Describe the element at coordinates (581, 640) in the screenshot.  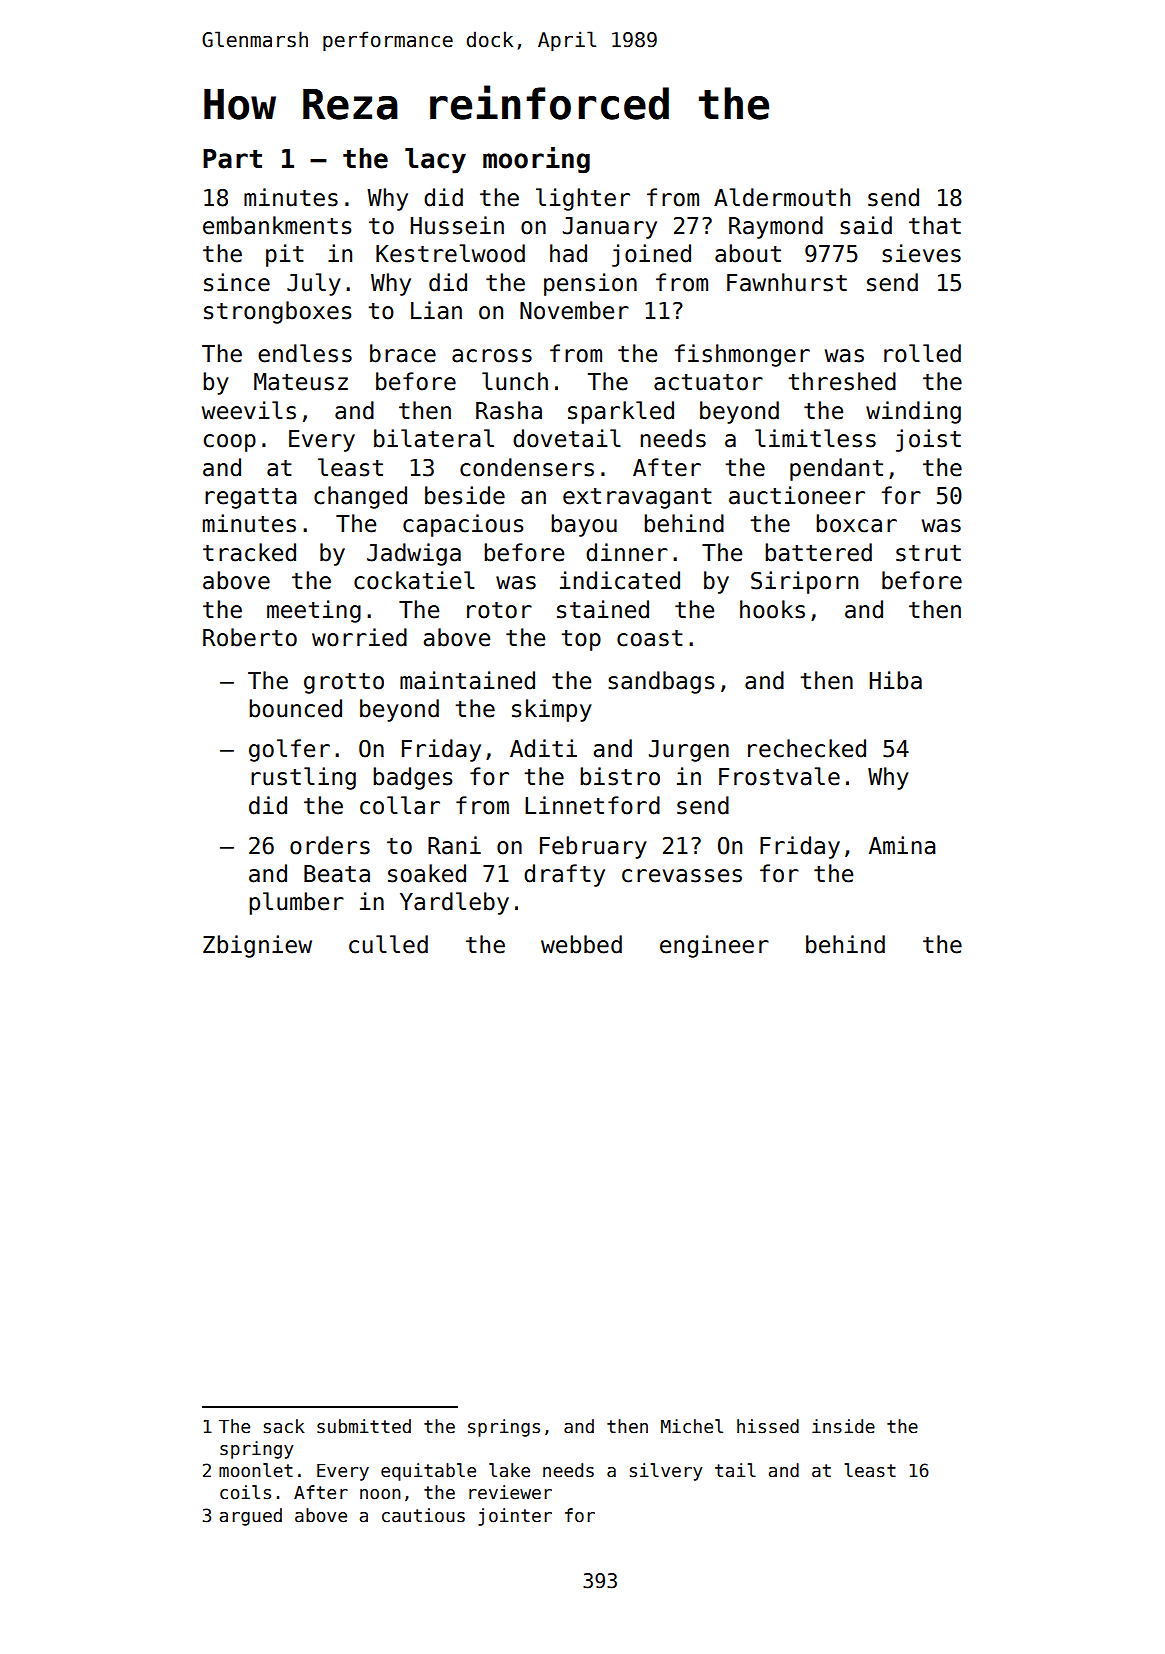
I see `top` at that location.
